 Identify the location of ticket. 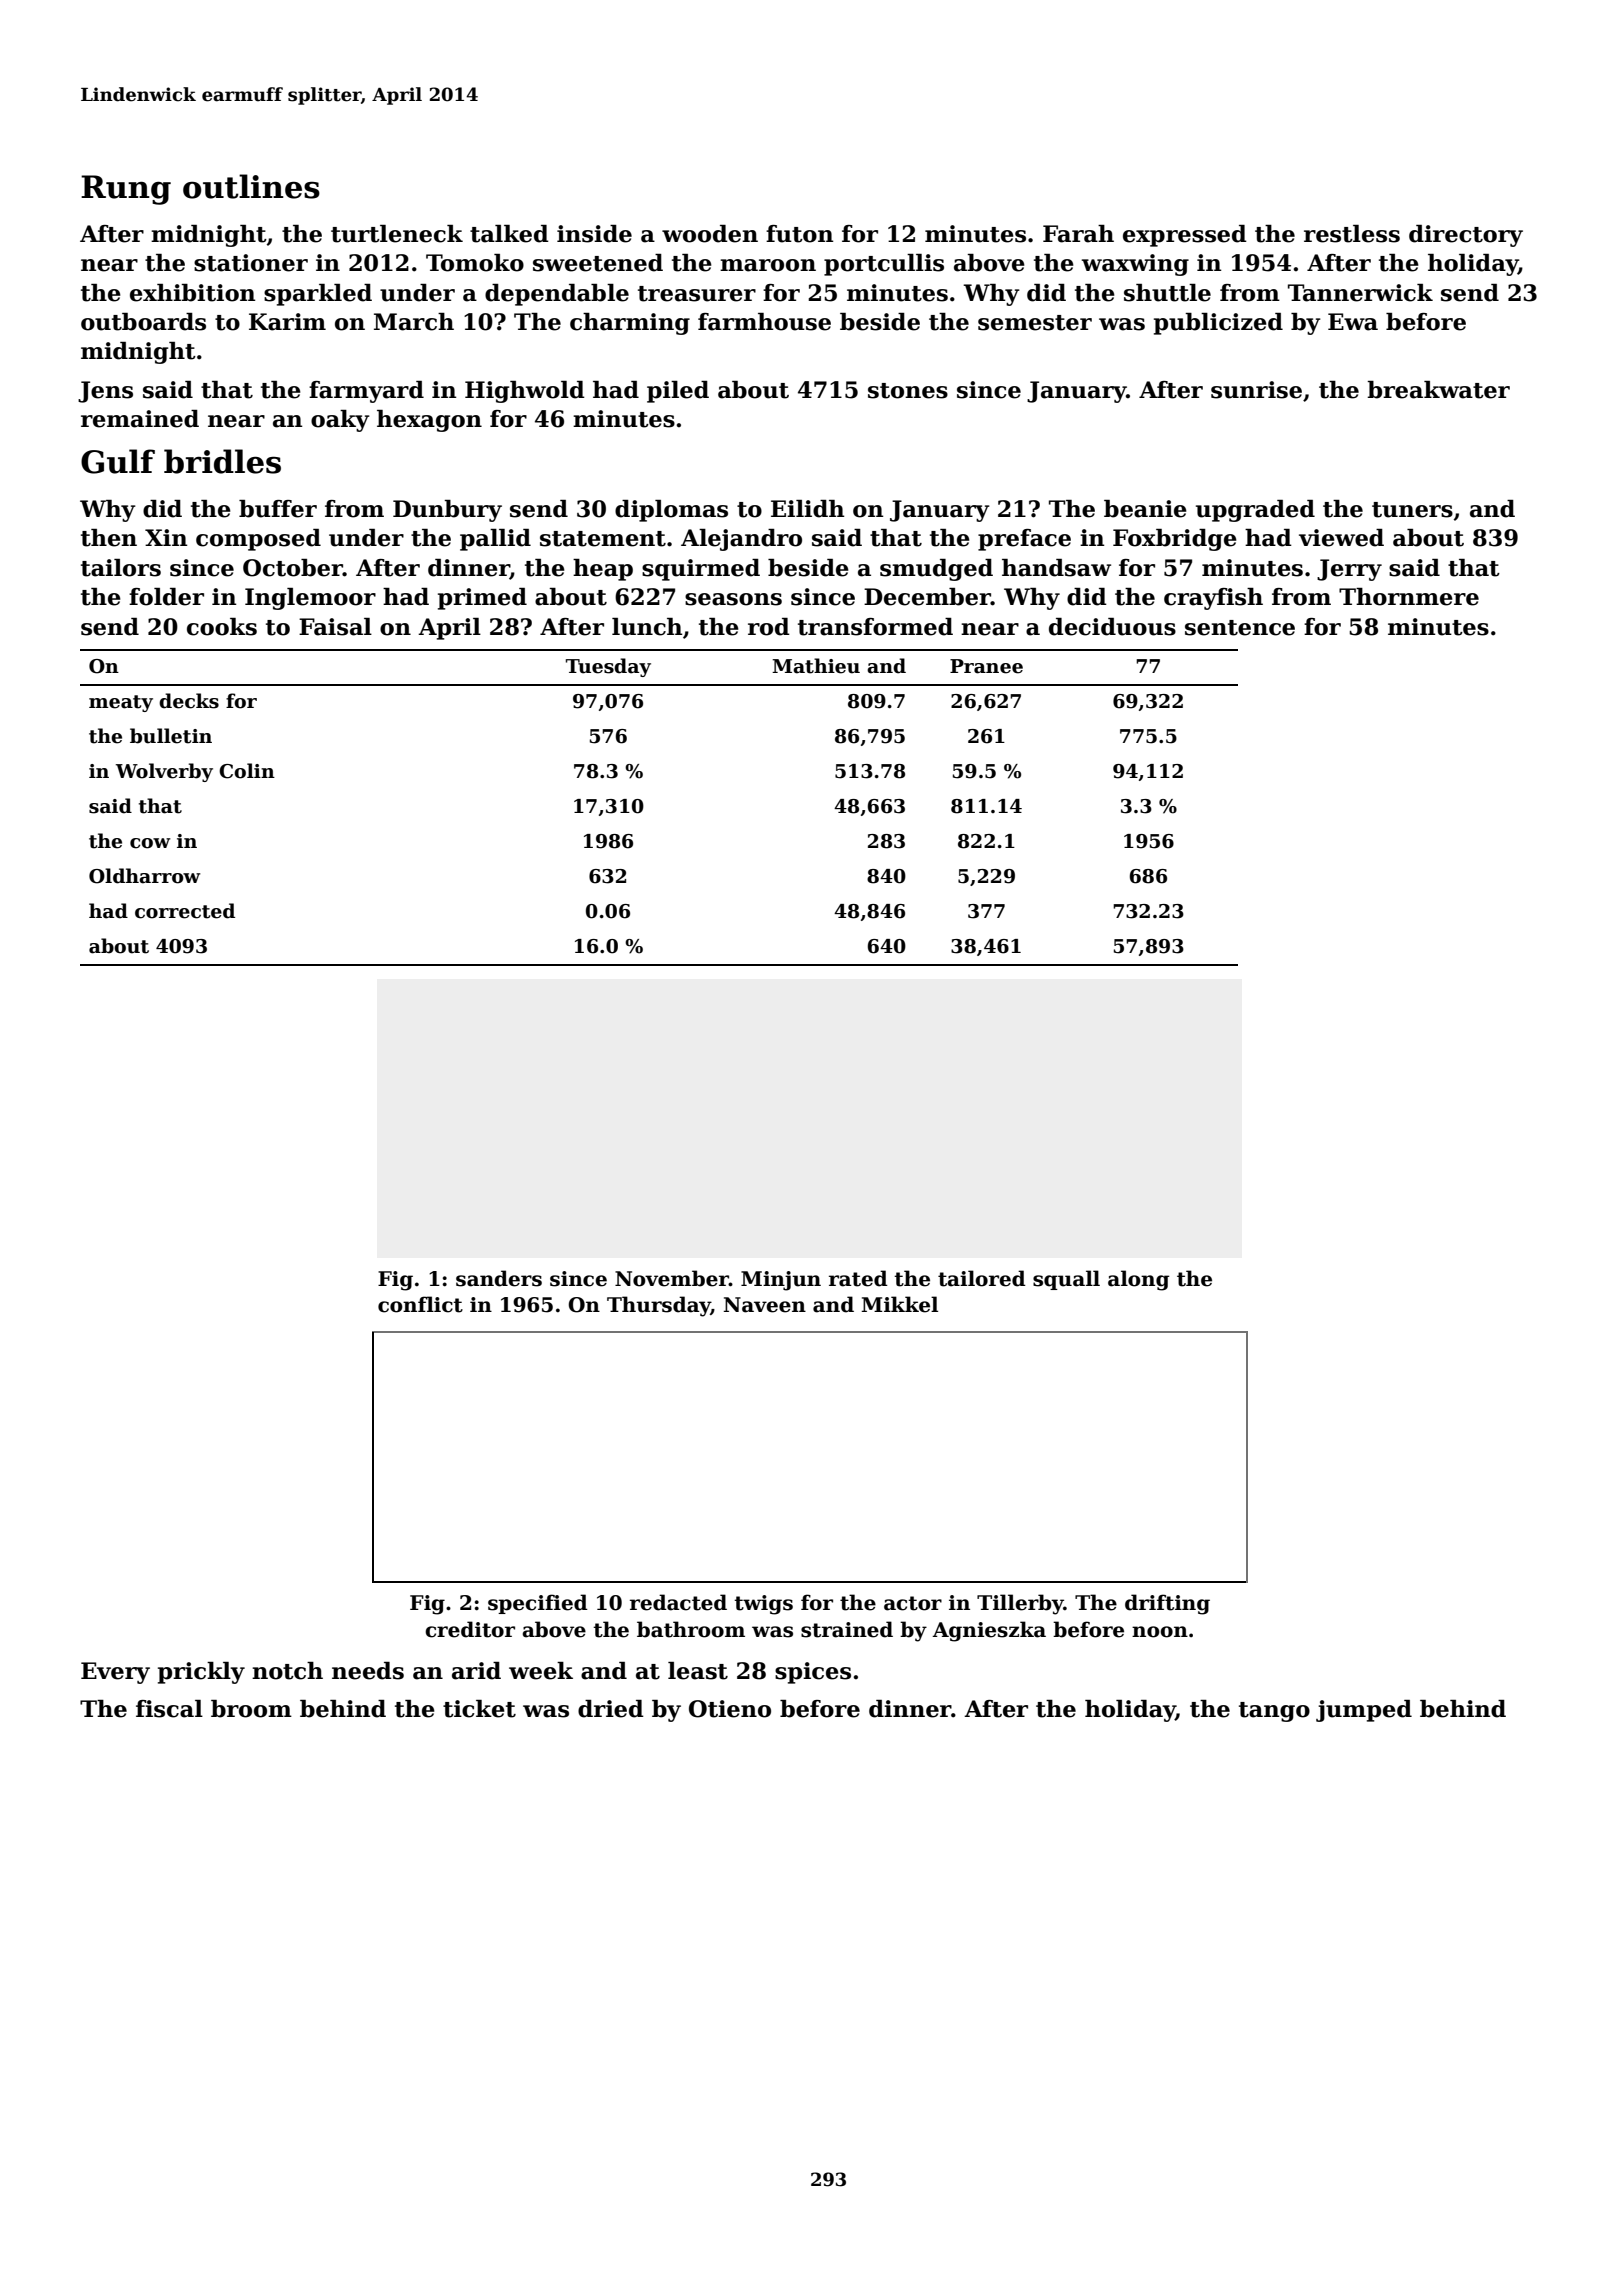
(479, 1709).
